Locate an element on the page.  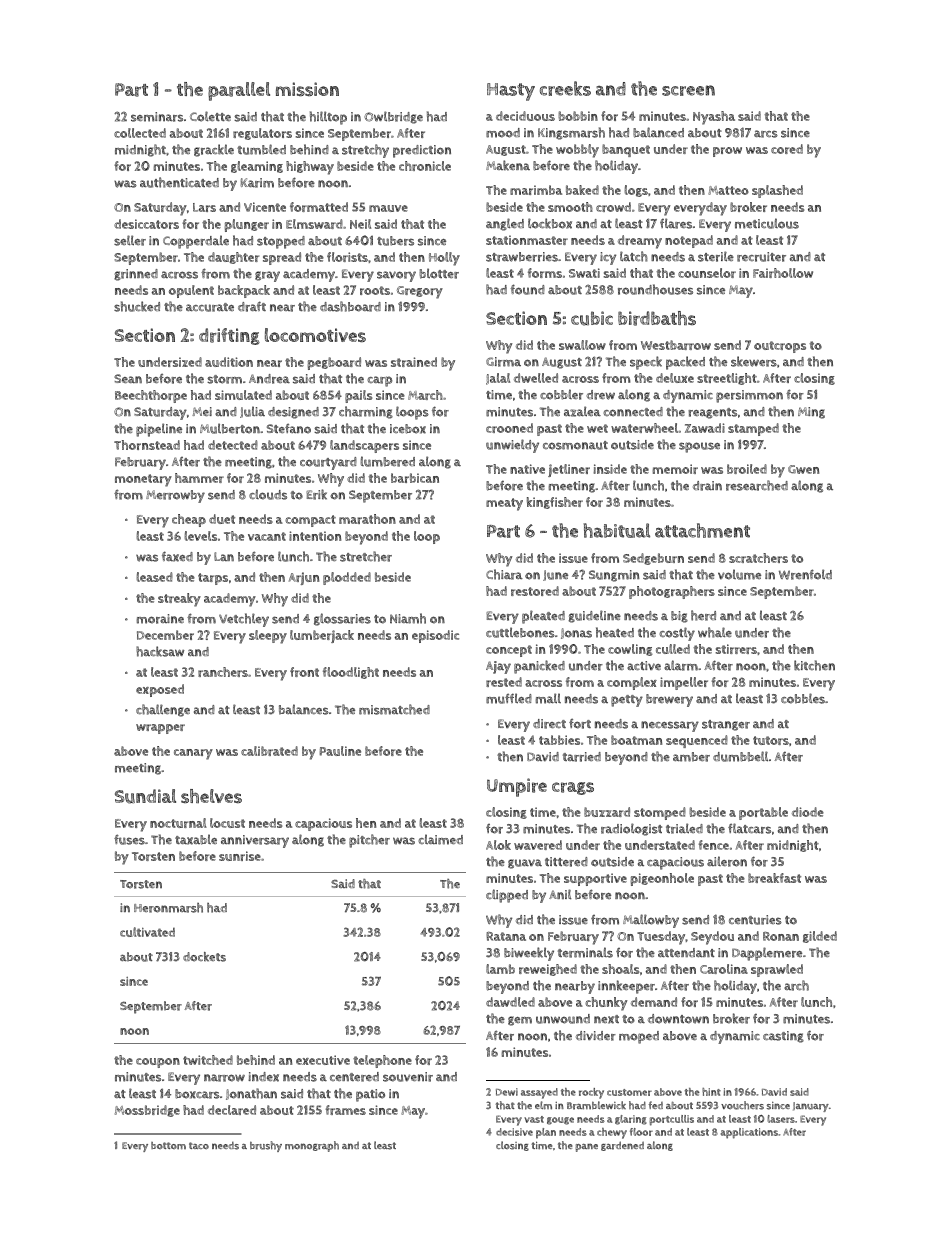
pitcher is located at coordinates (369, 841).
